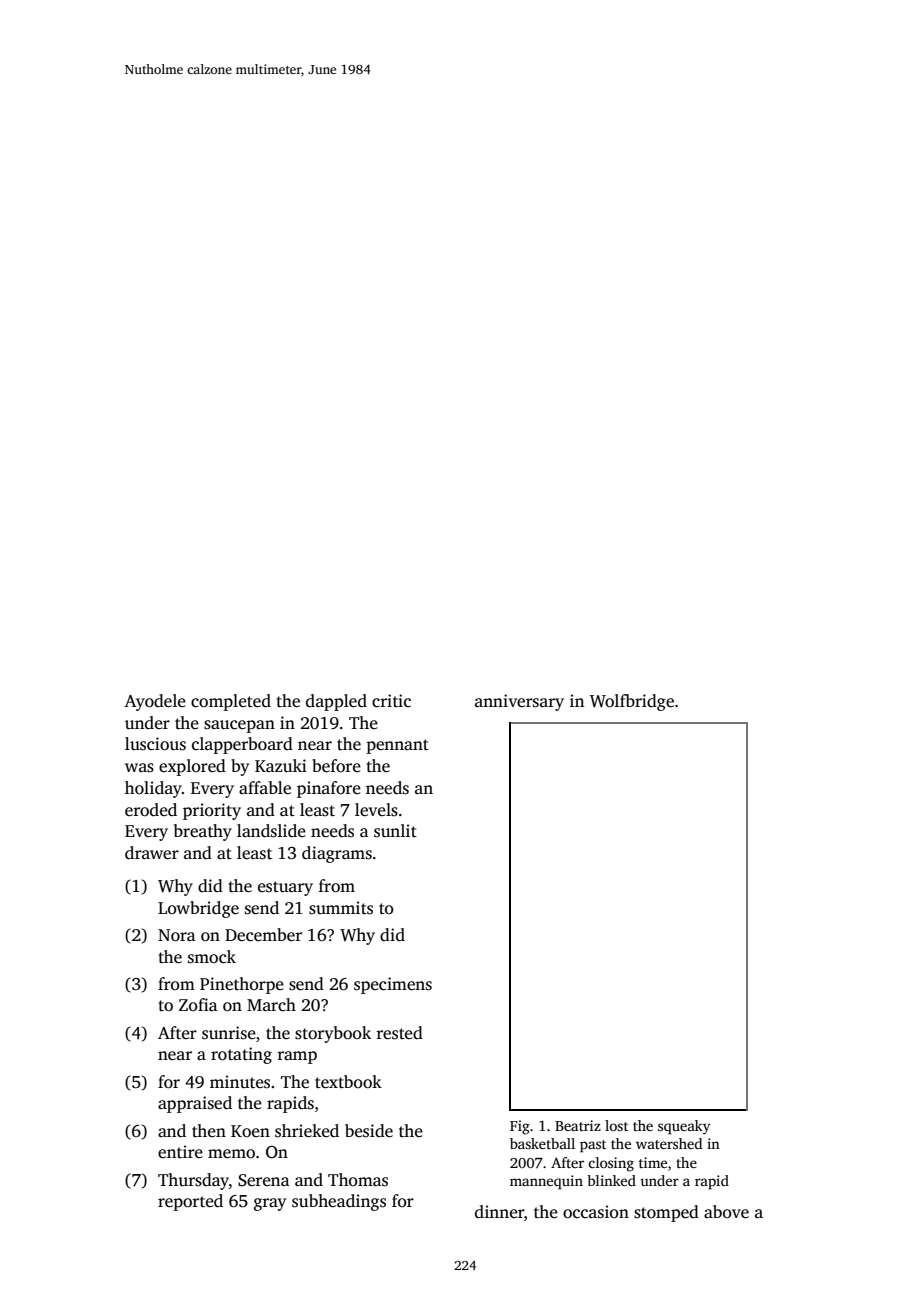 Image resolution: width=908 pixels, height=1316 pixels. I want to click on watershed, so click(669, 1143).
